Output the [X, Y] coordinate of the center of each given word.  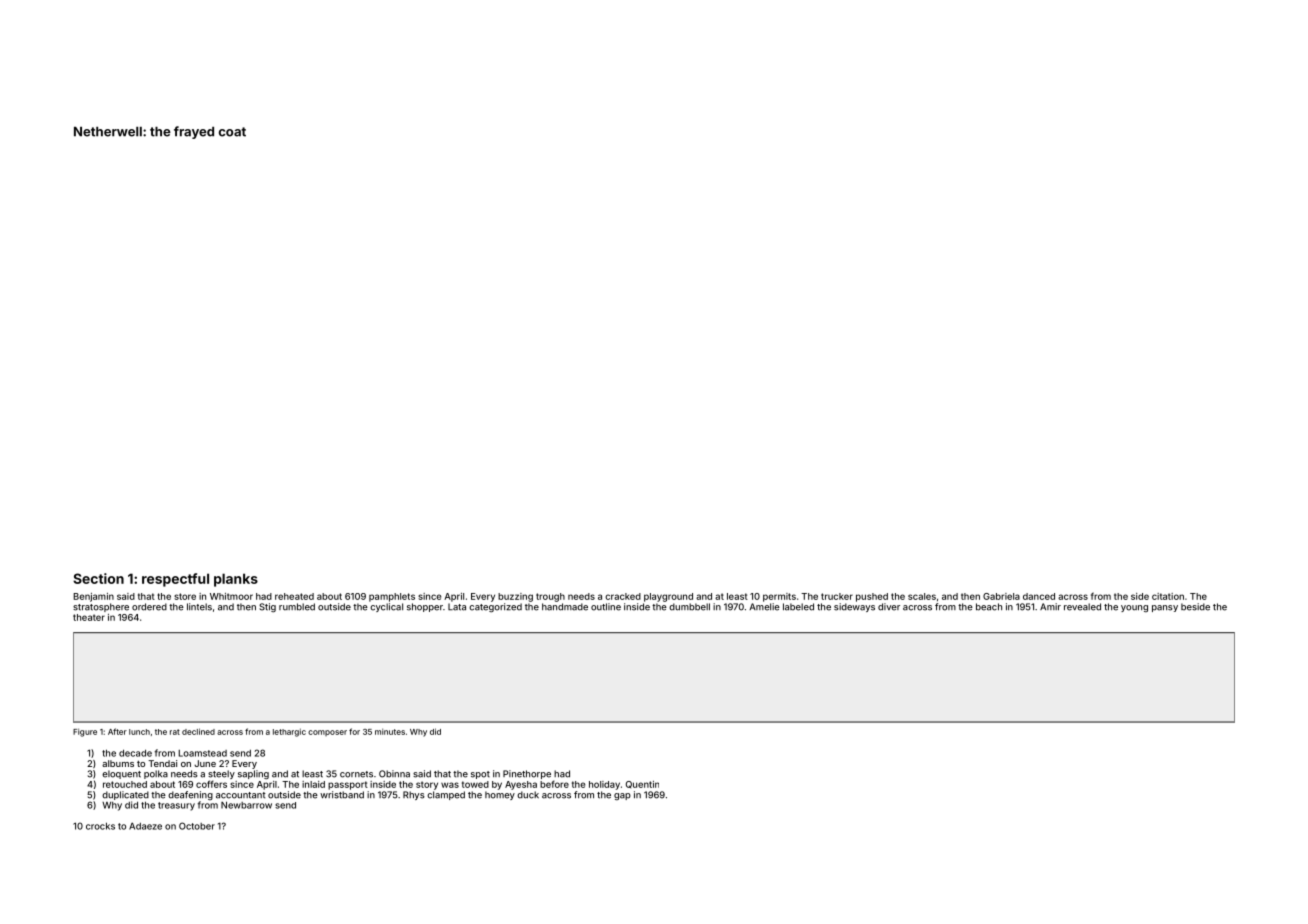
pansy [1165, 608]
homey [500, 795]
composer [327, 733]
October [197, 826]
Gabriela [1001, 596]
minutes [390, 732]
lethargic [289, 732]
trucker [837, 596]
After [117, 731]
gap [622, 796]
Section [98, 578]
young [1134, 608]
